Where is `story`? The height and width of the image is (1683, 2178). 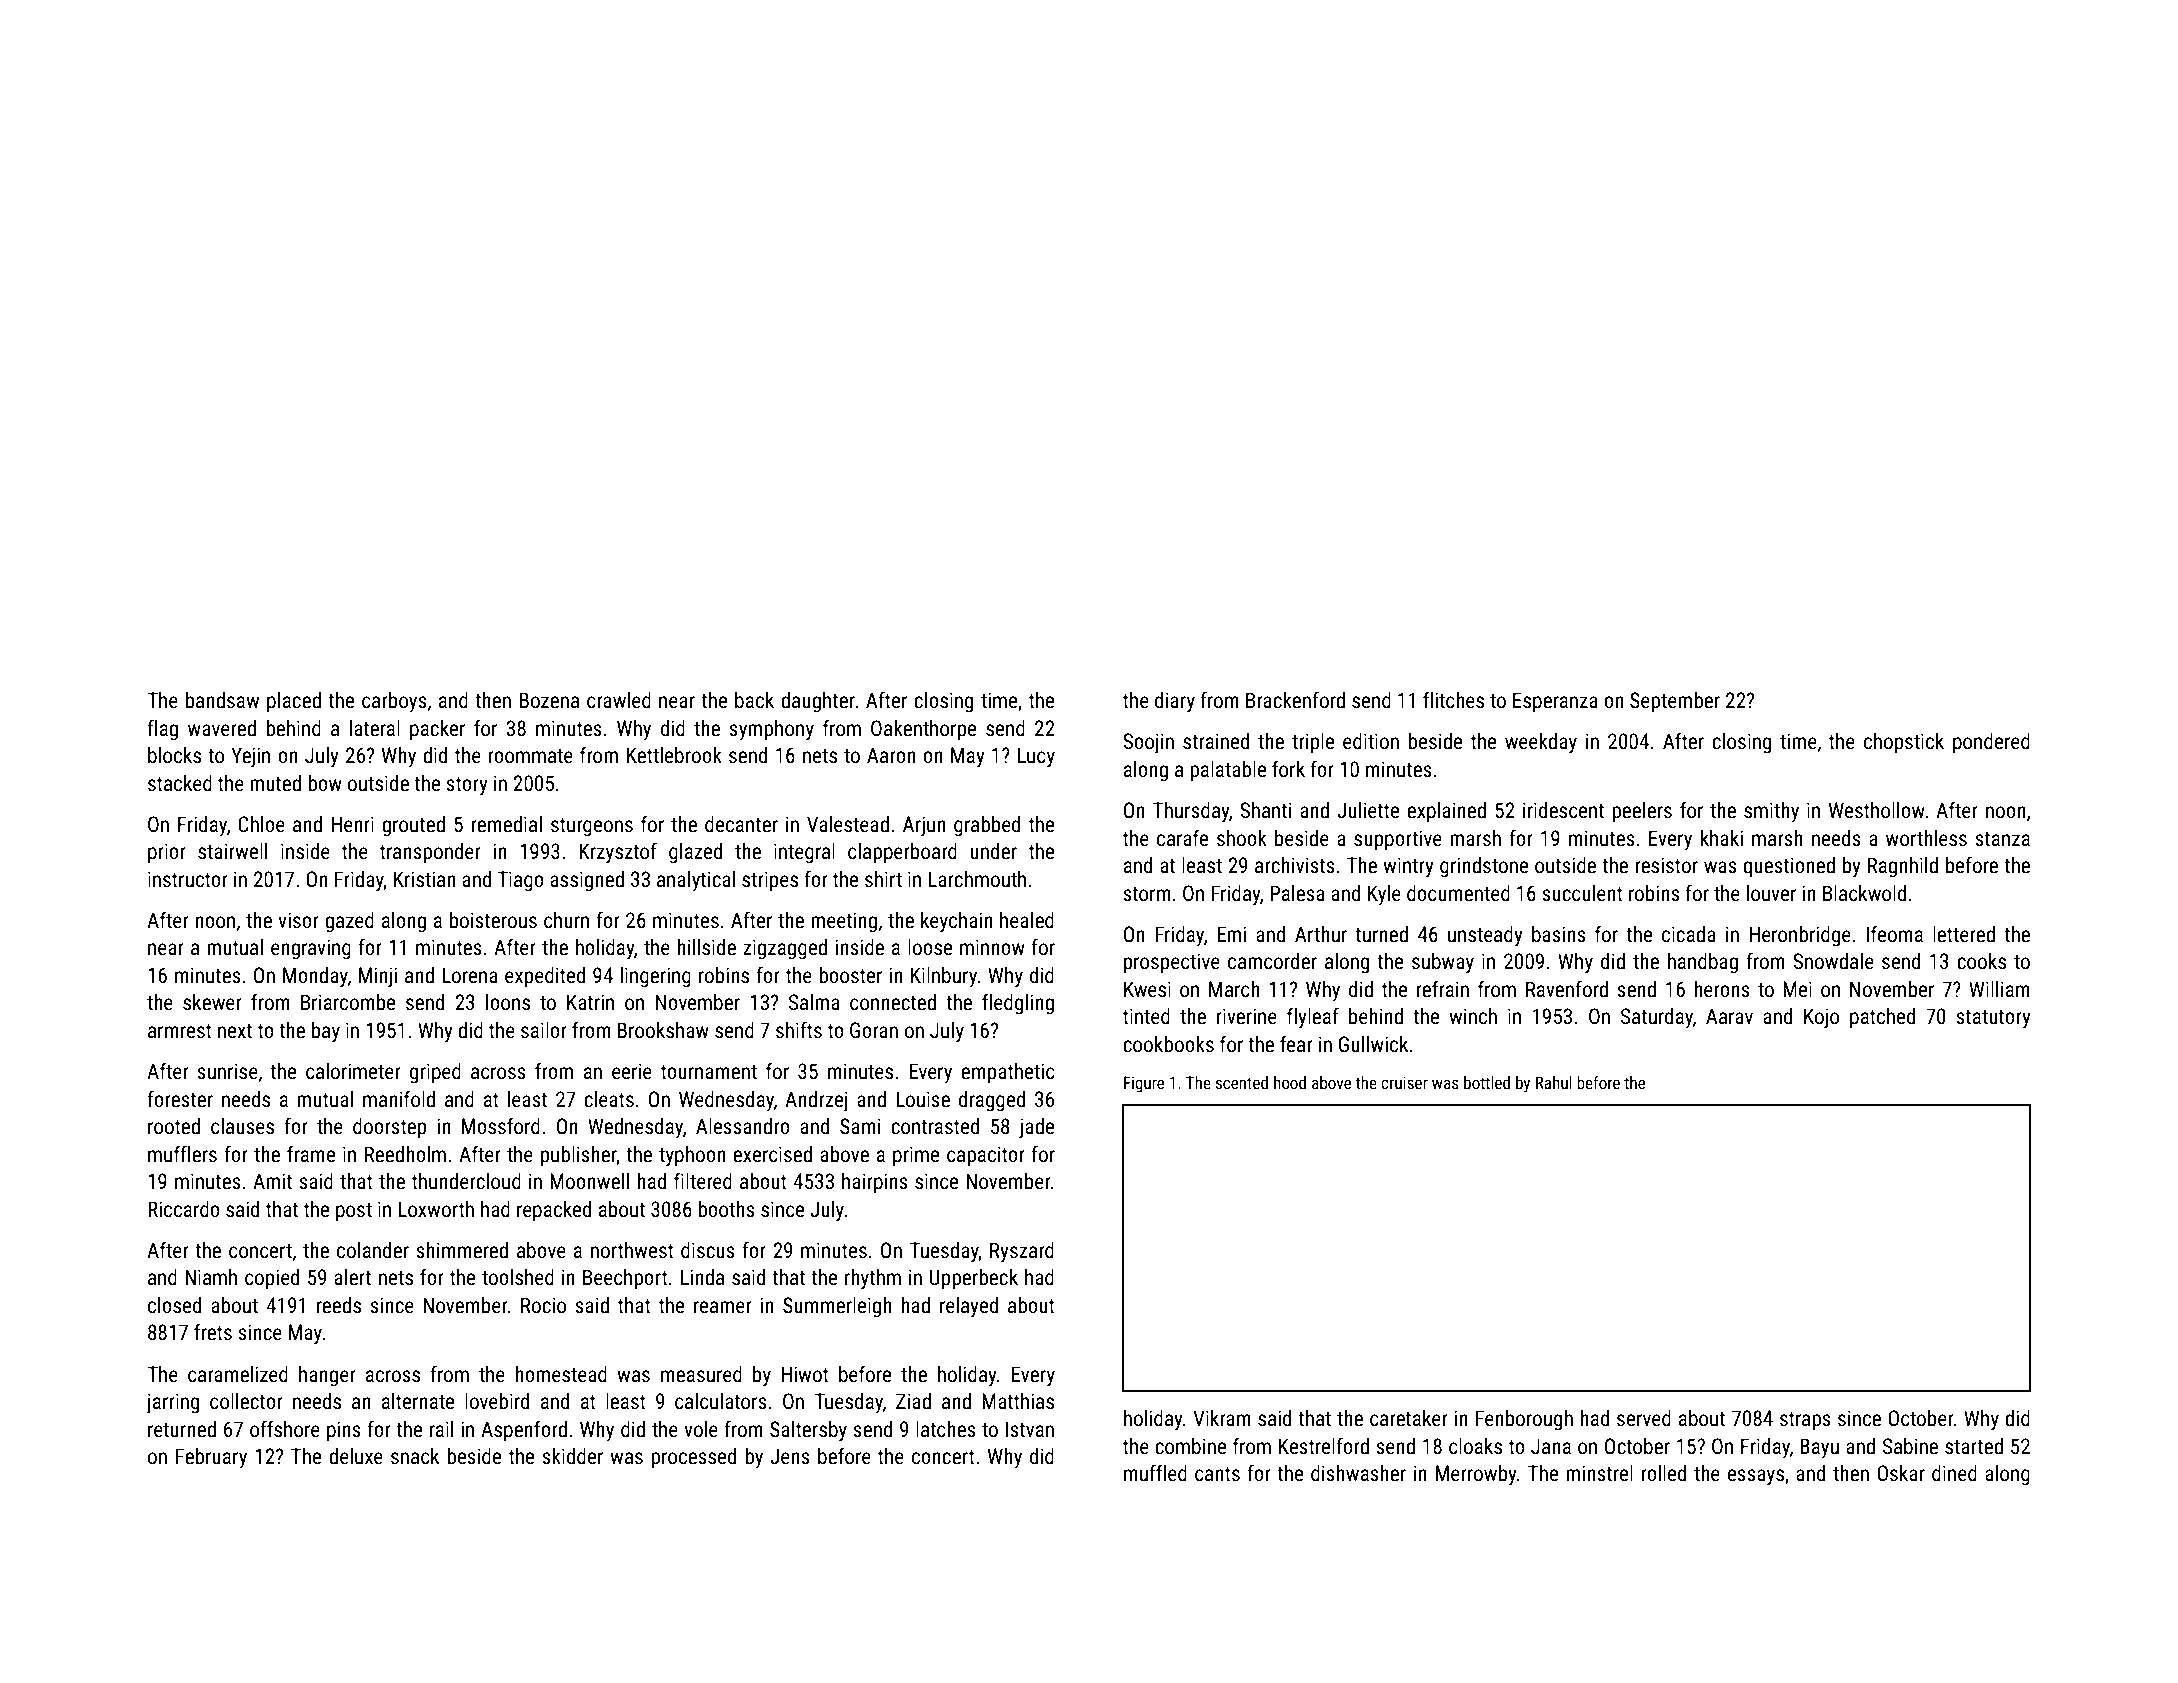
story is located at coordinates (467, 786).
